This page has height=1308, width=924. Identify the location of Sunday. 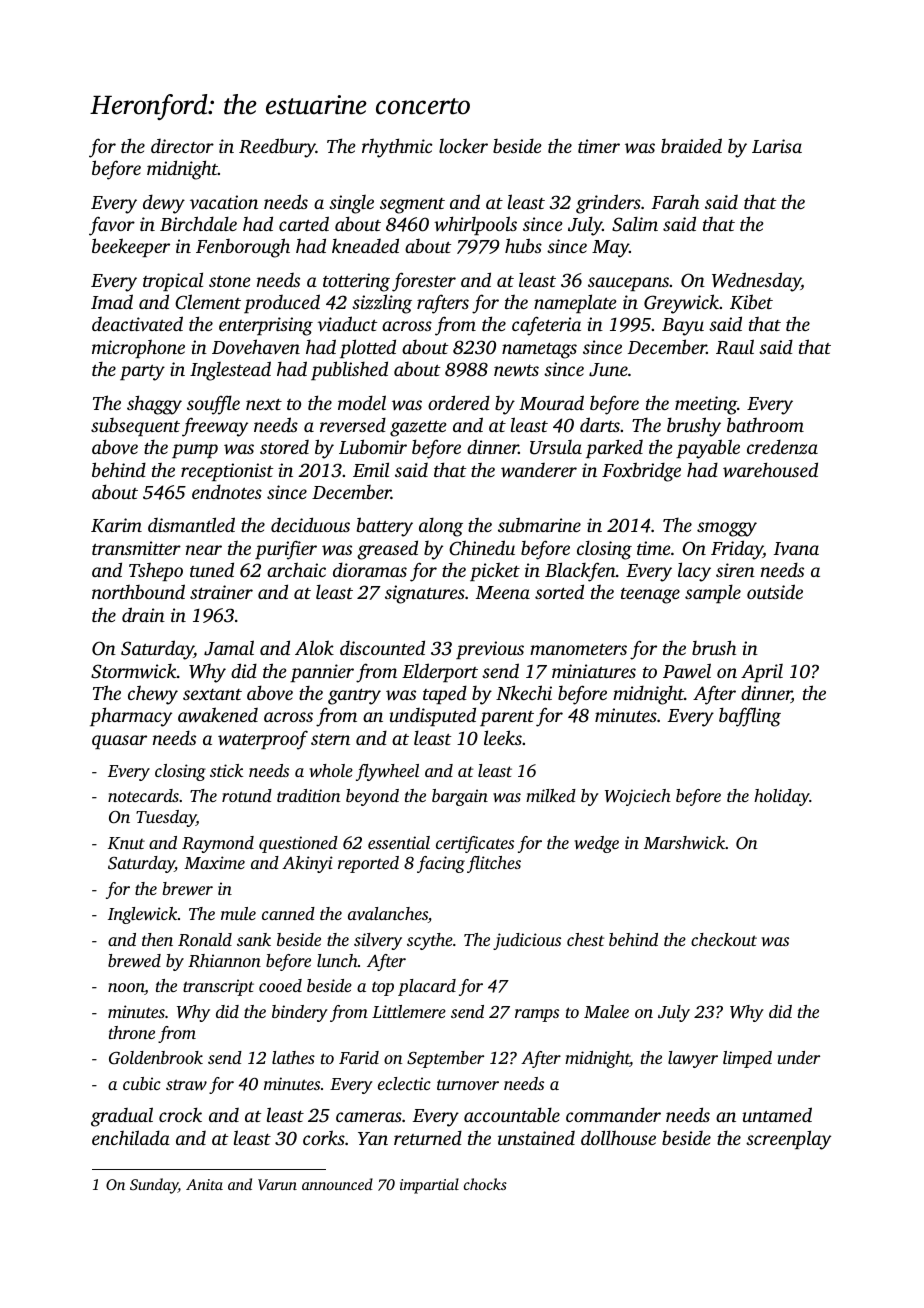
(154, 1186).
